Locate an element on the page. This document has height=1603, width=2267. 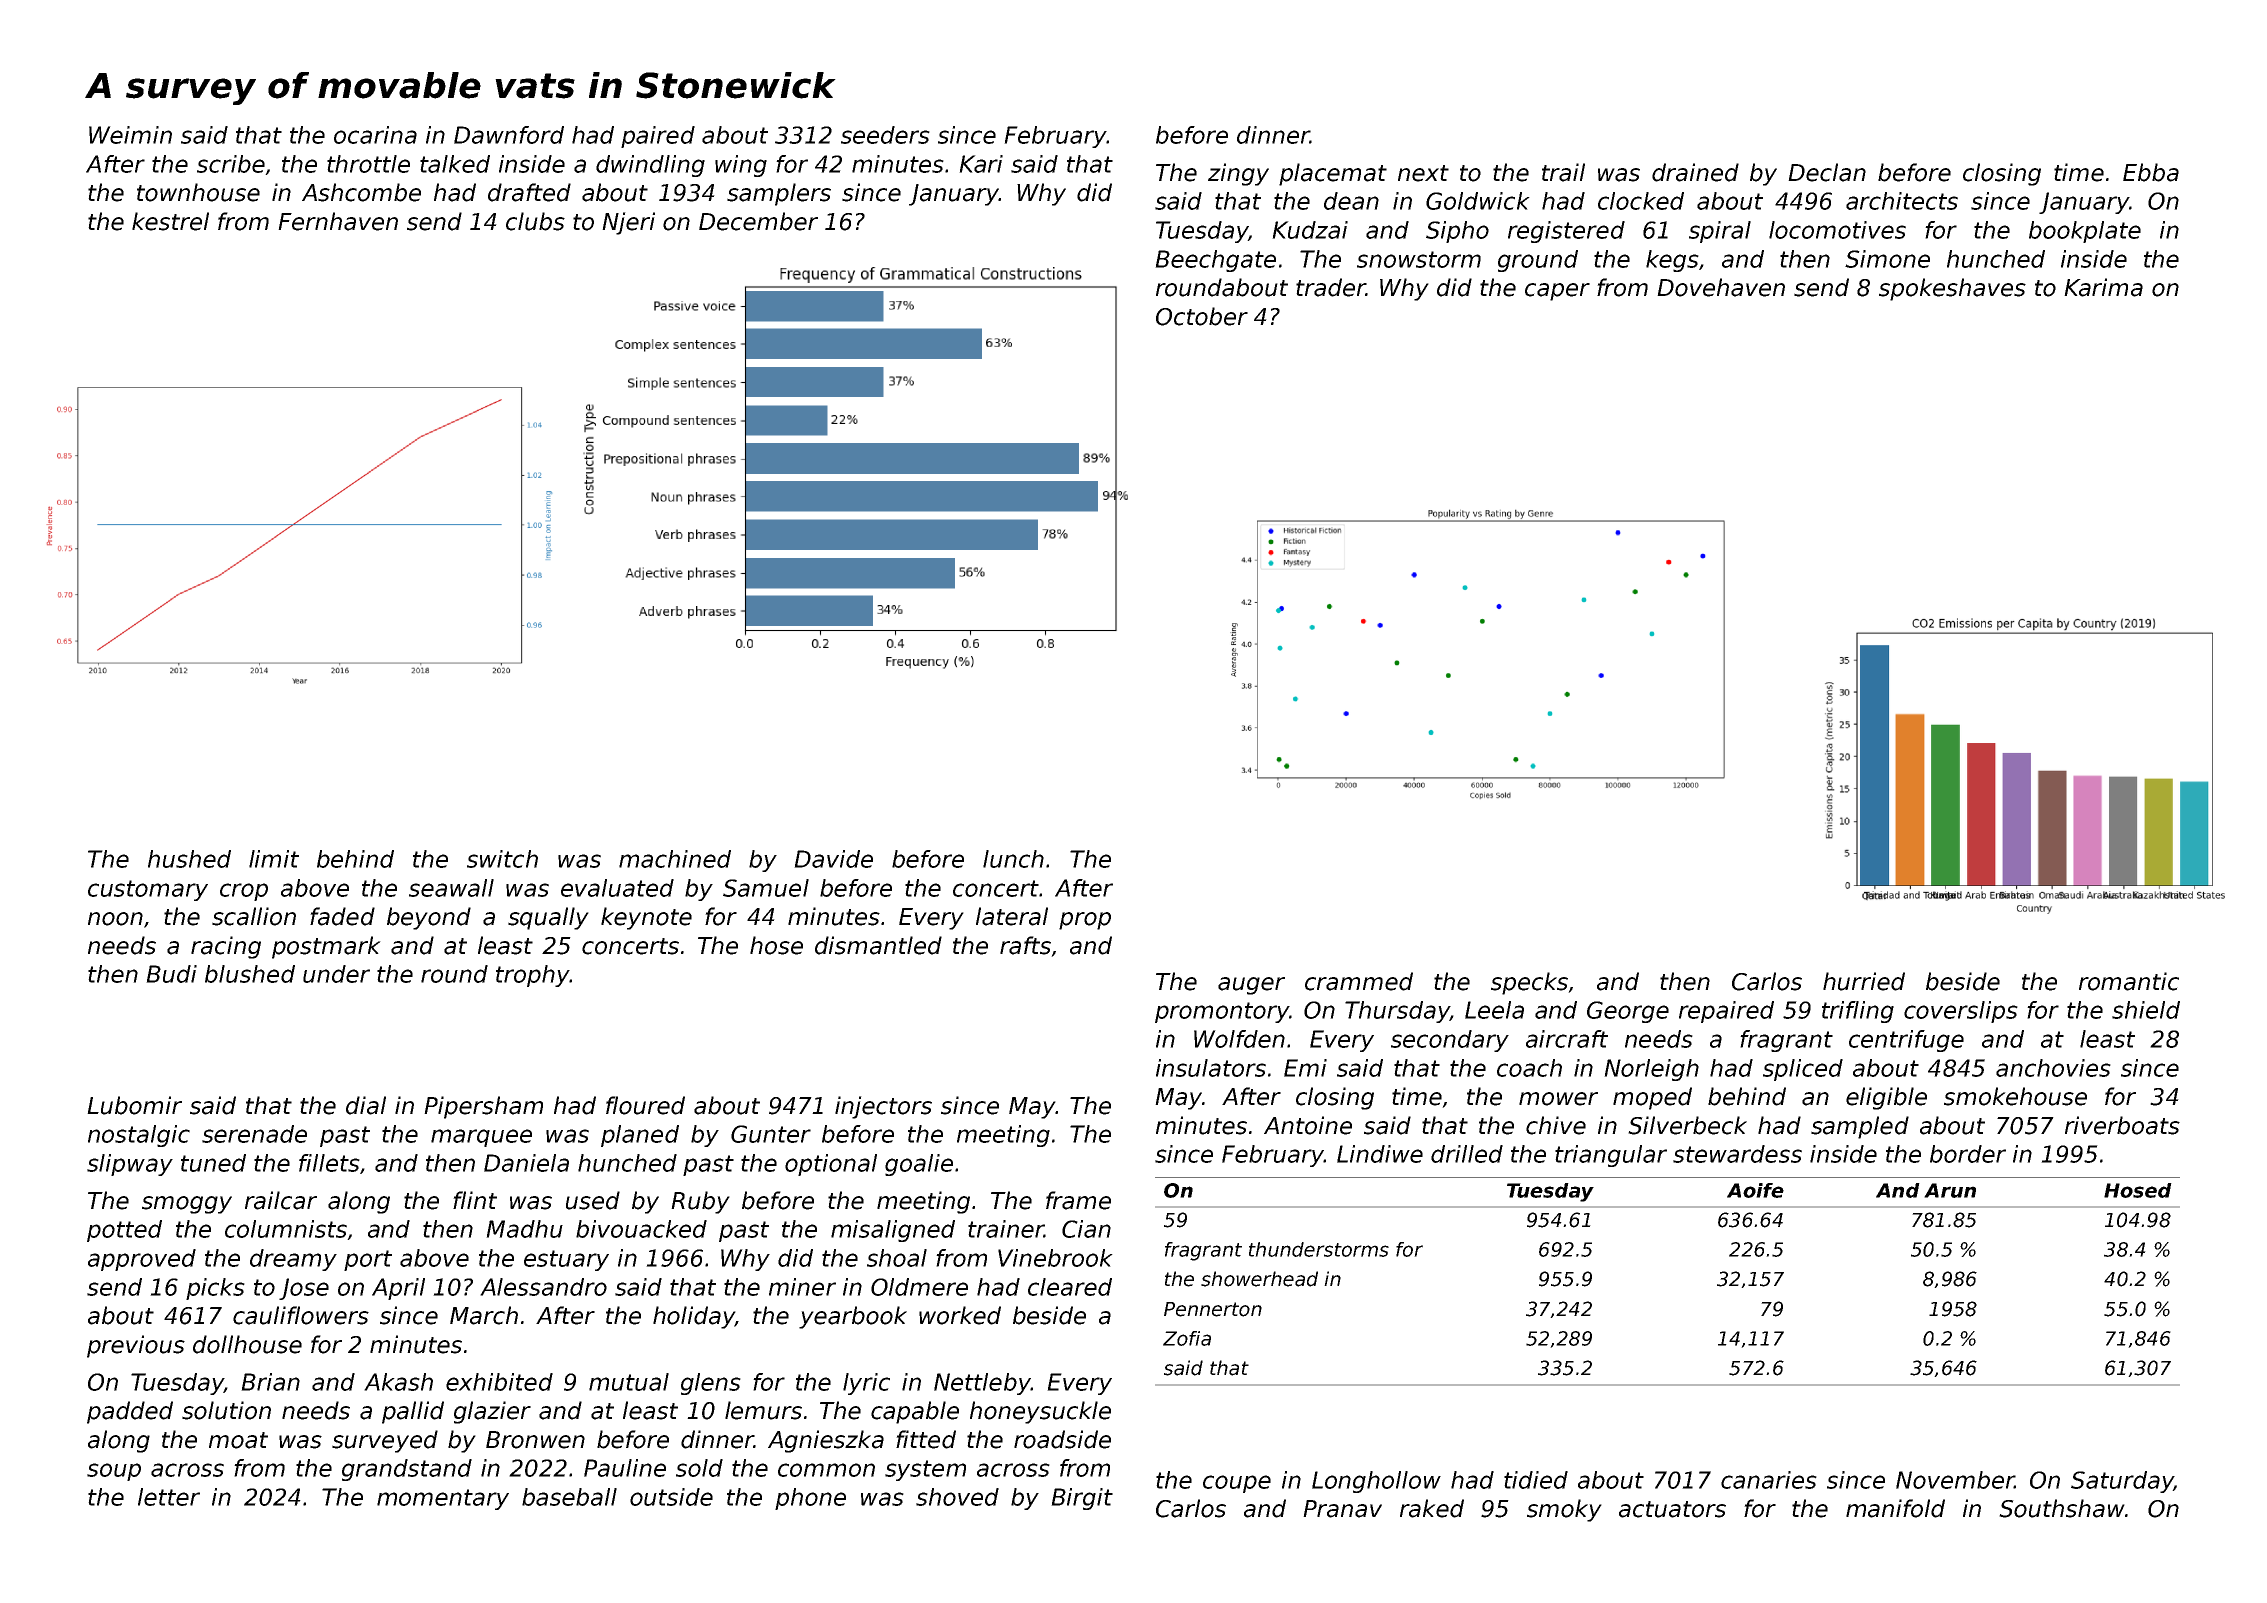
trifling is located at coordinates (1858, 1012).
